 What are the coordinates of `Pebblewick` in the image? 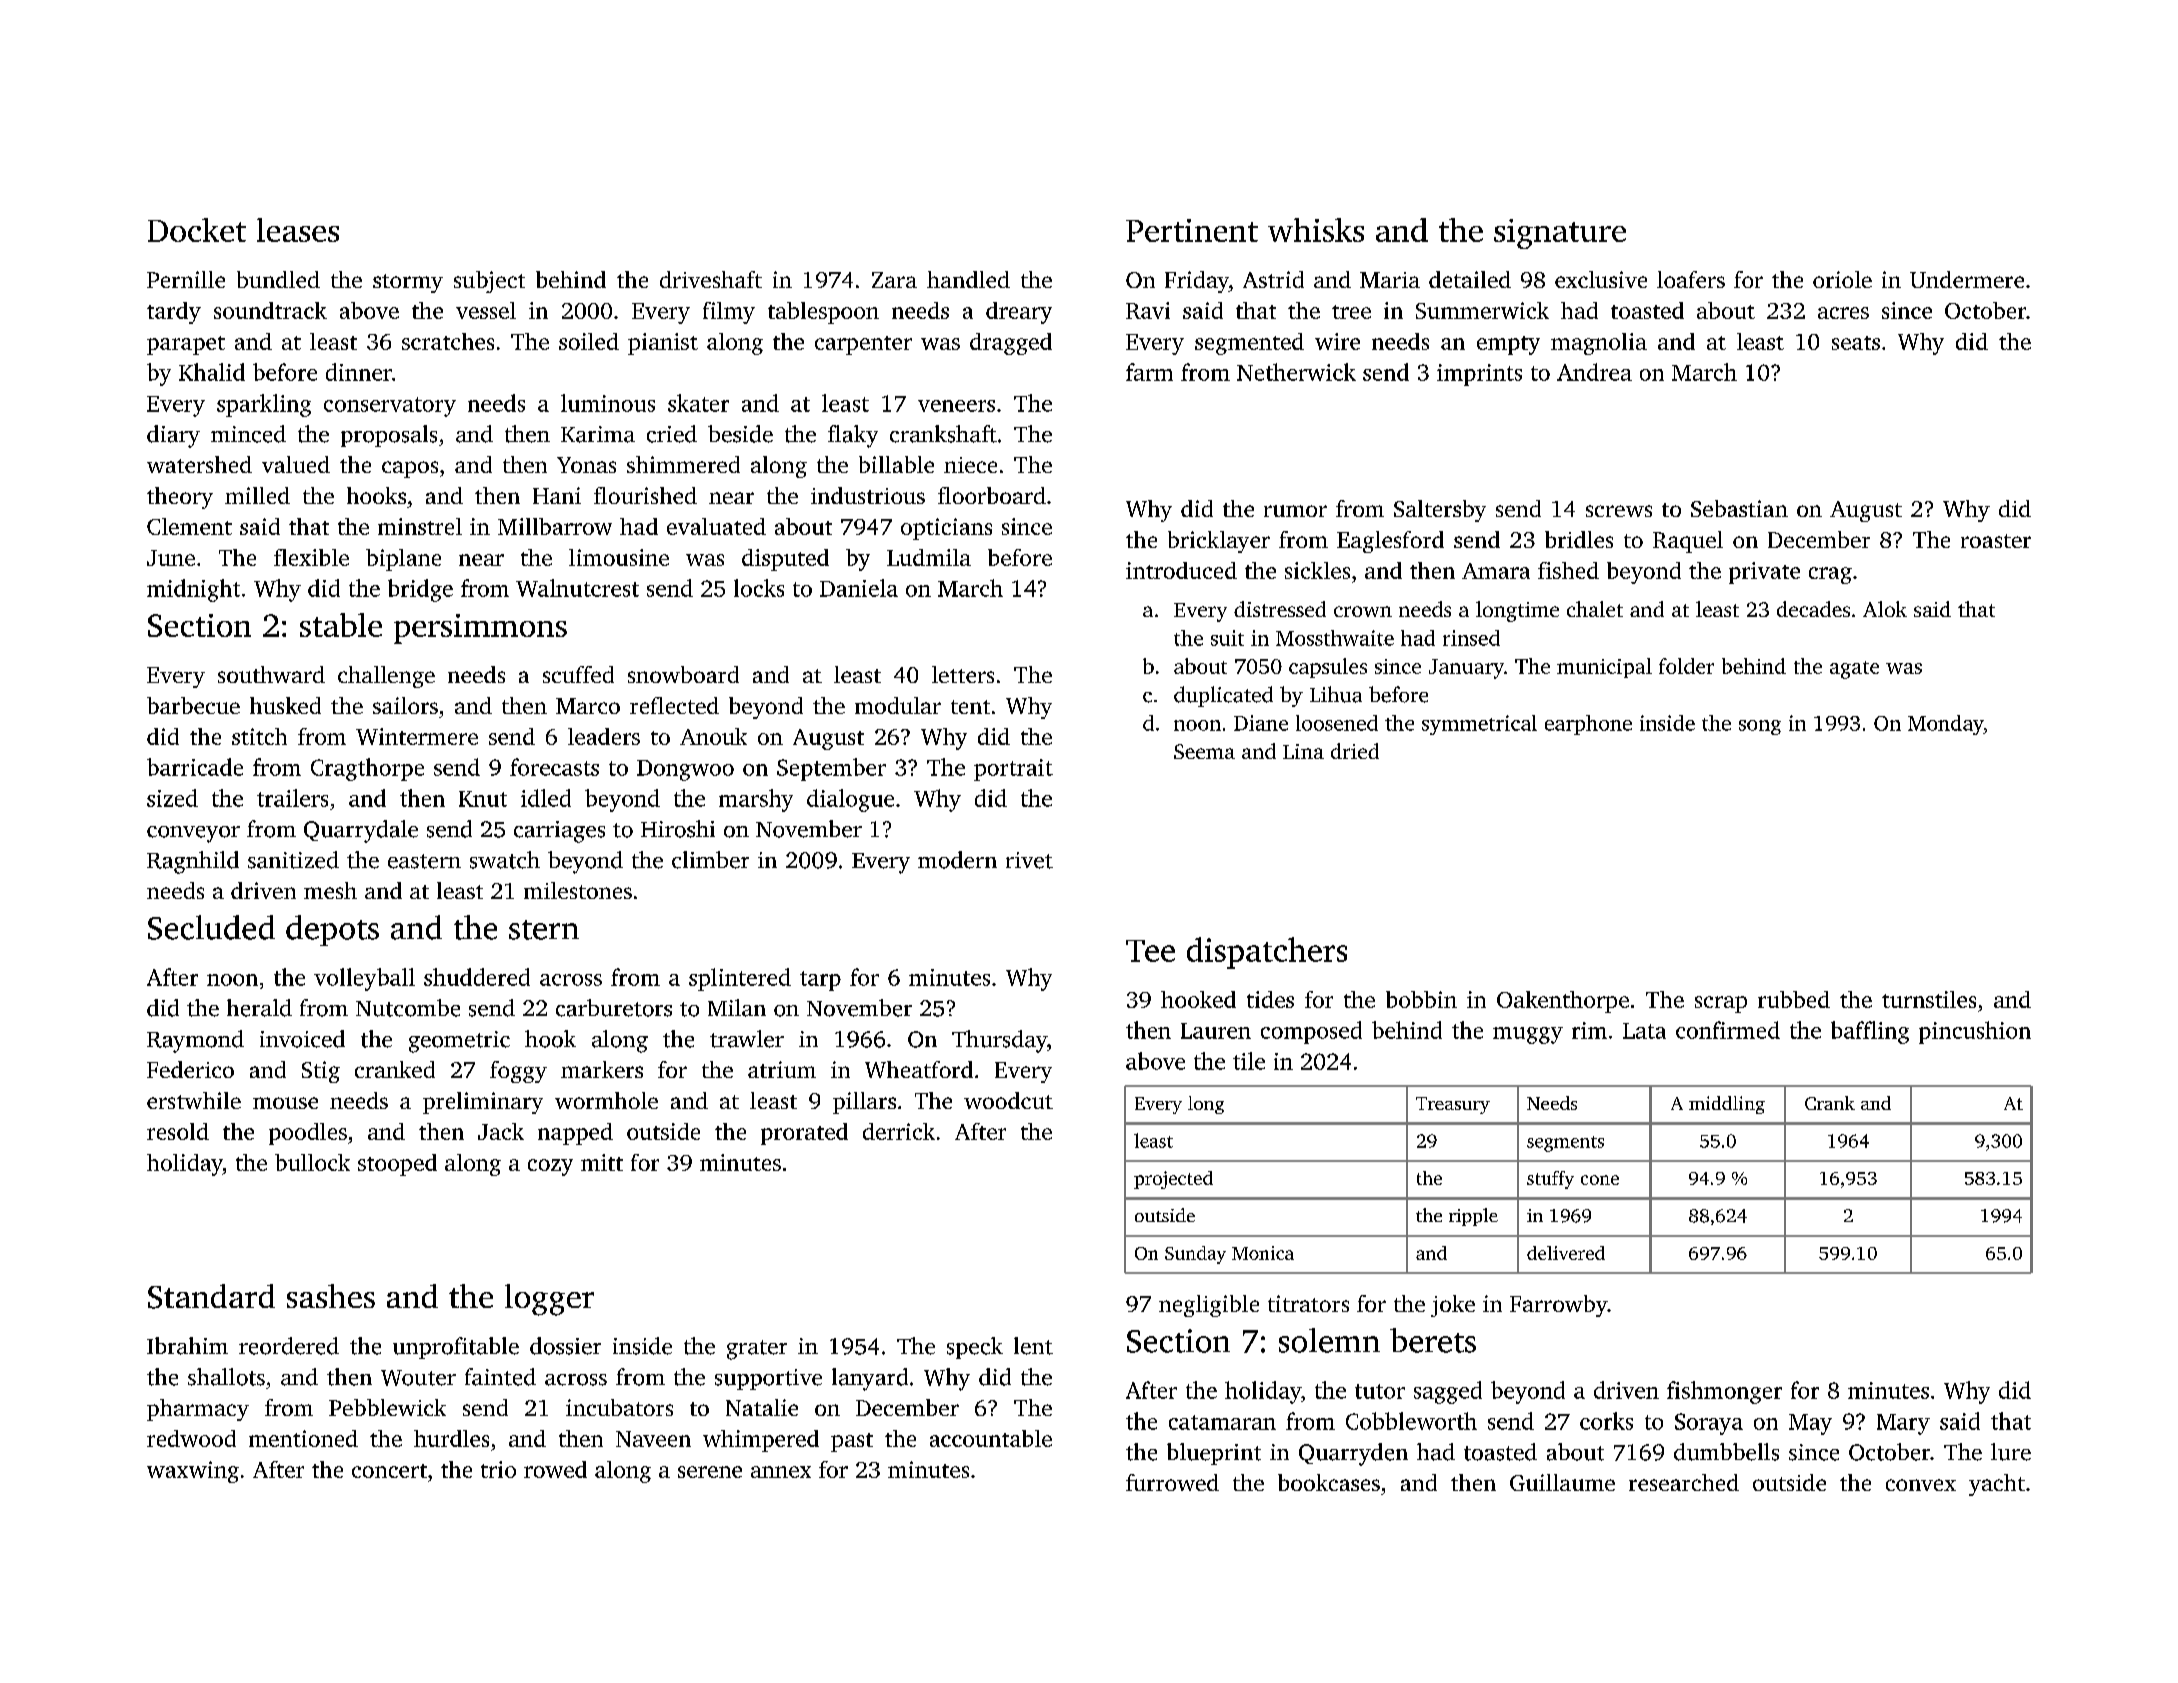 It's located at (387, 1407).
